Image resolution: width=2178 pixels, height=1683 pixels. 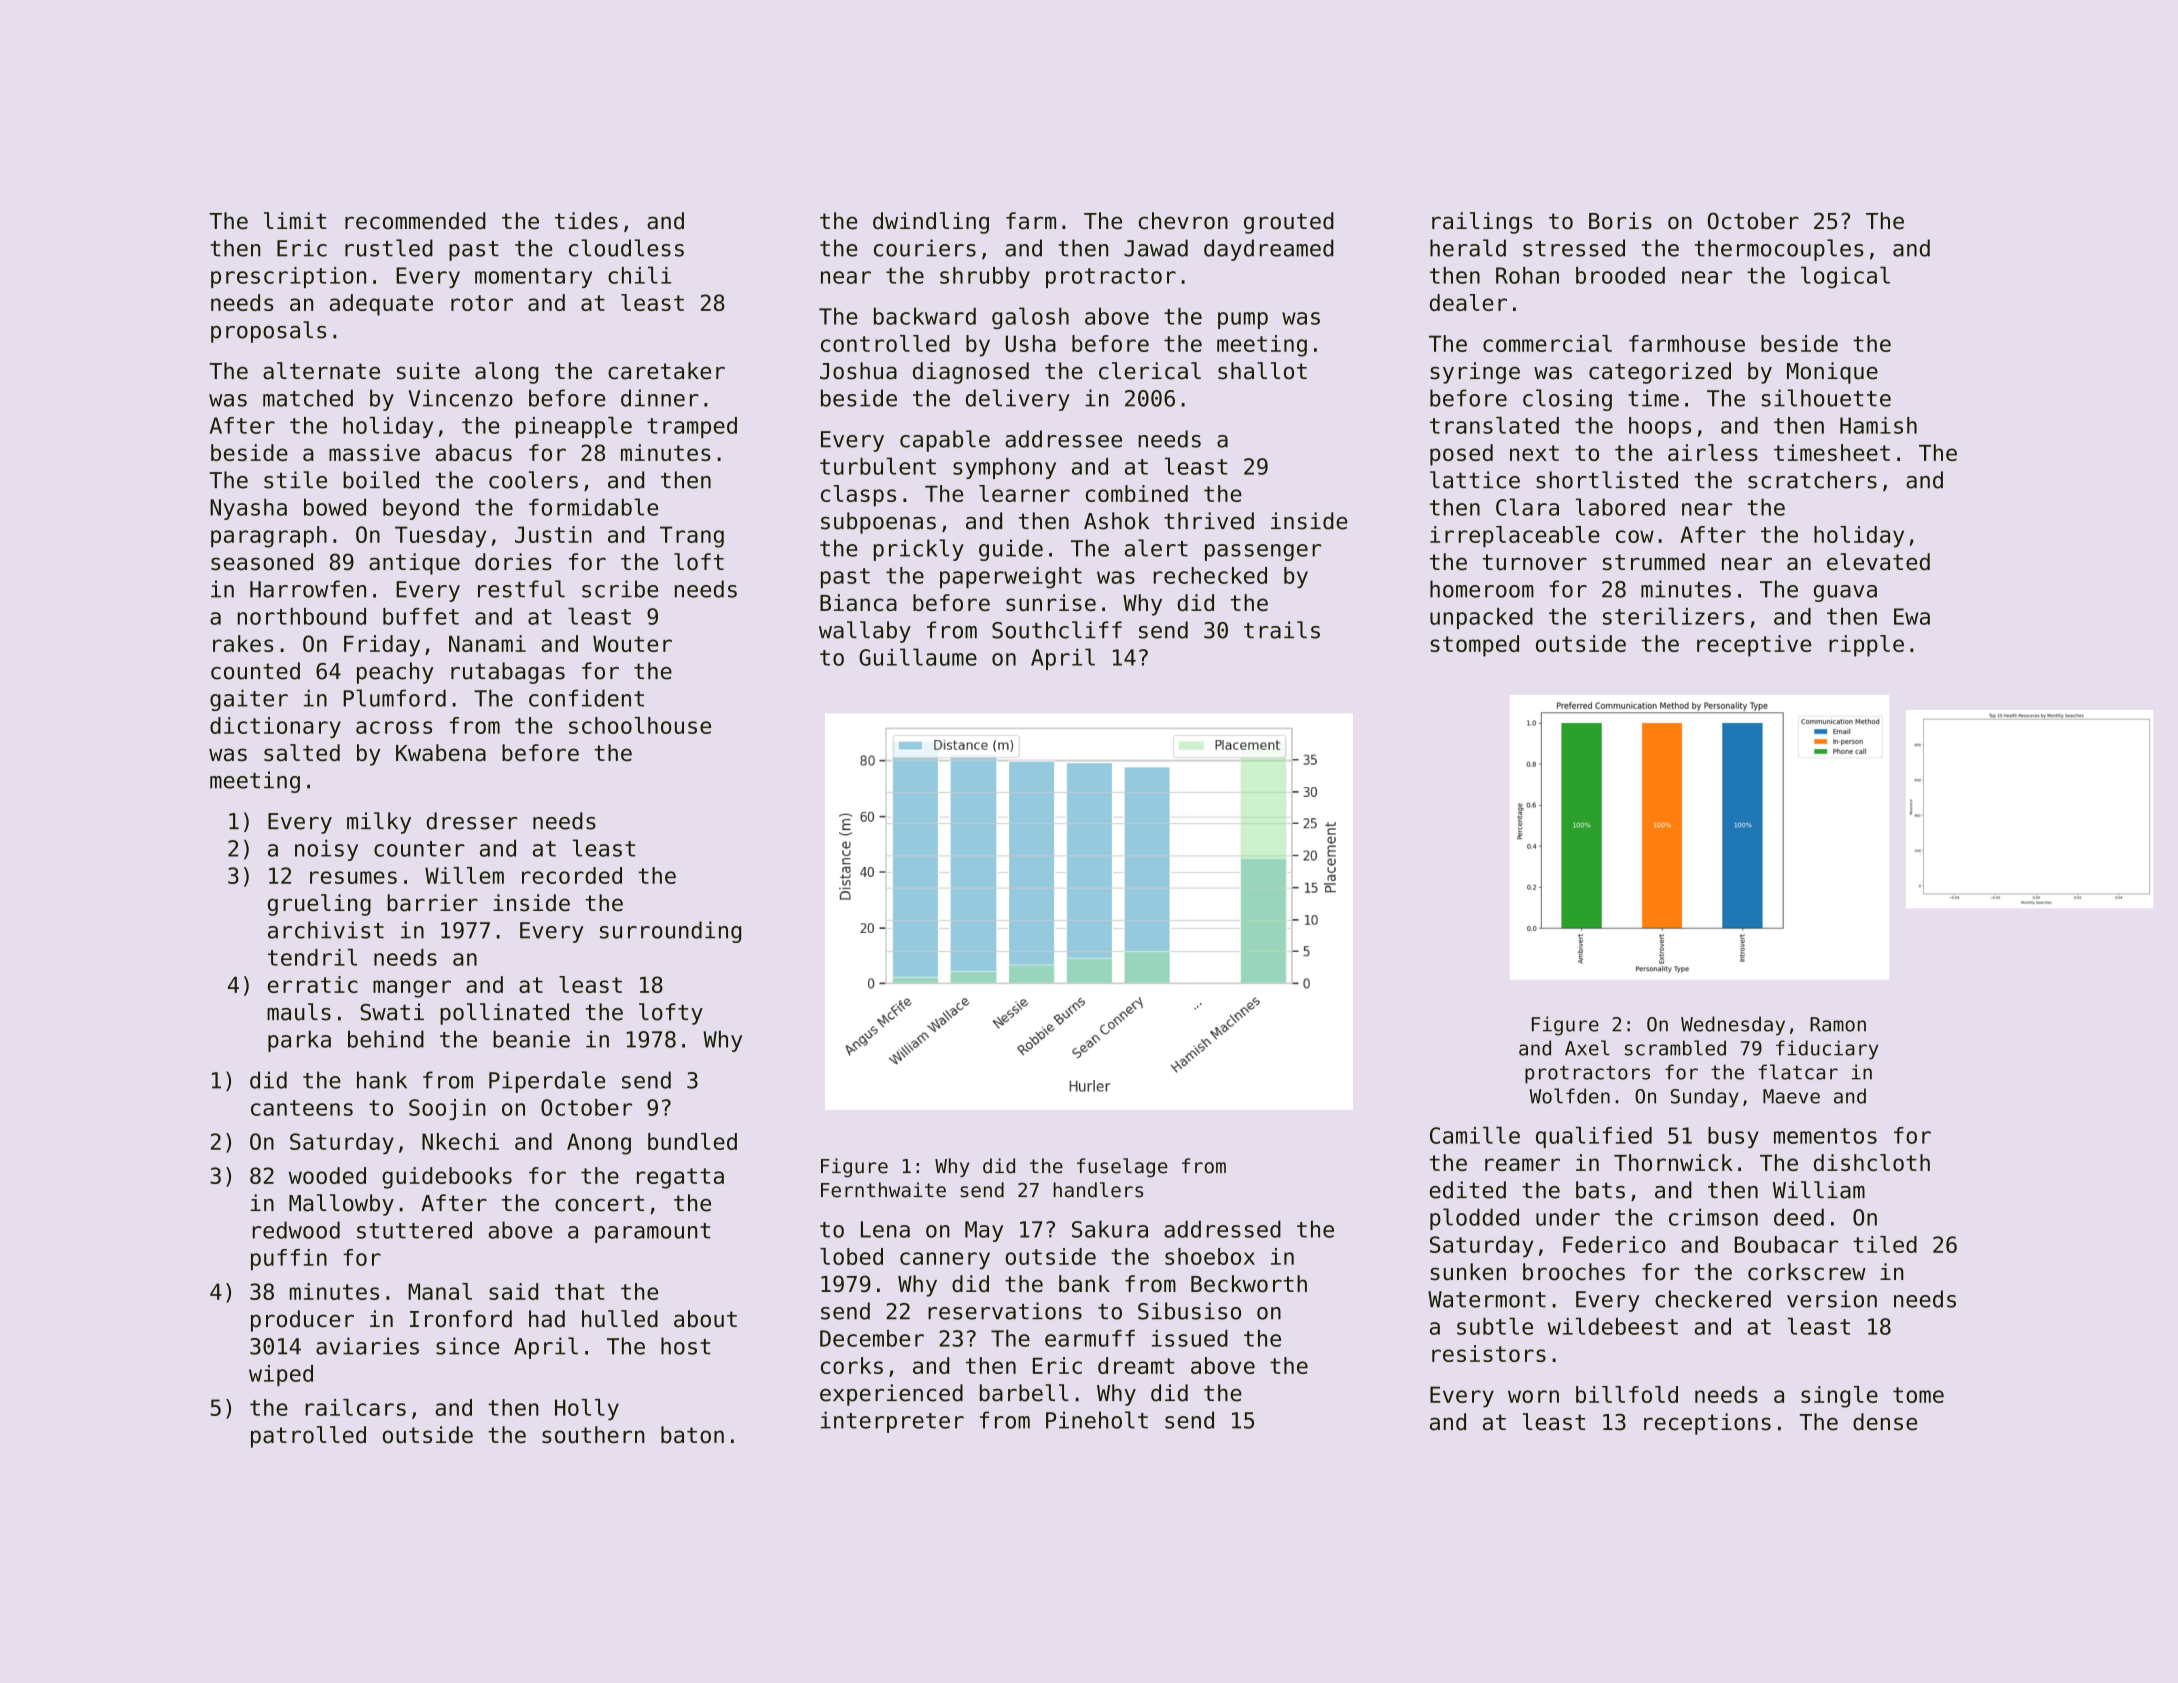 What do you see at coordinates (299, 1041) in the screenshot?
I see `parka` at bounding box center [299, 1041].
